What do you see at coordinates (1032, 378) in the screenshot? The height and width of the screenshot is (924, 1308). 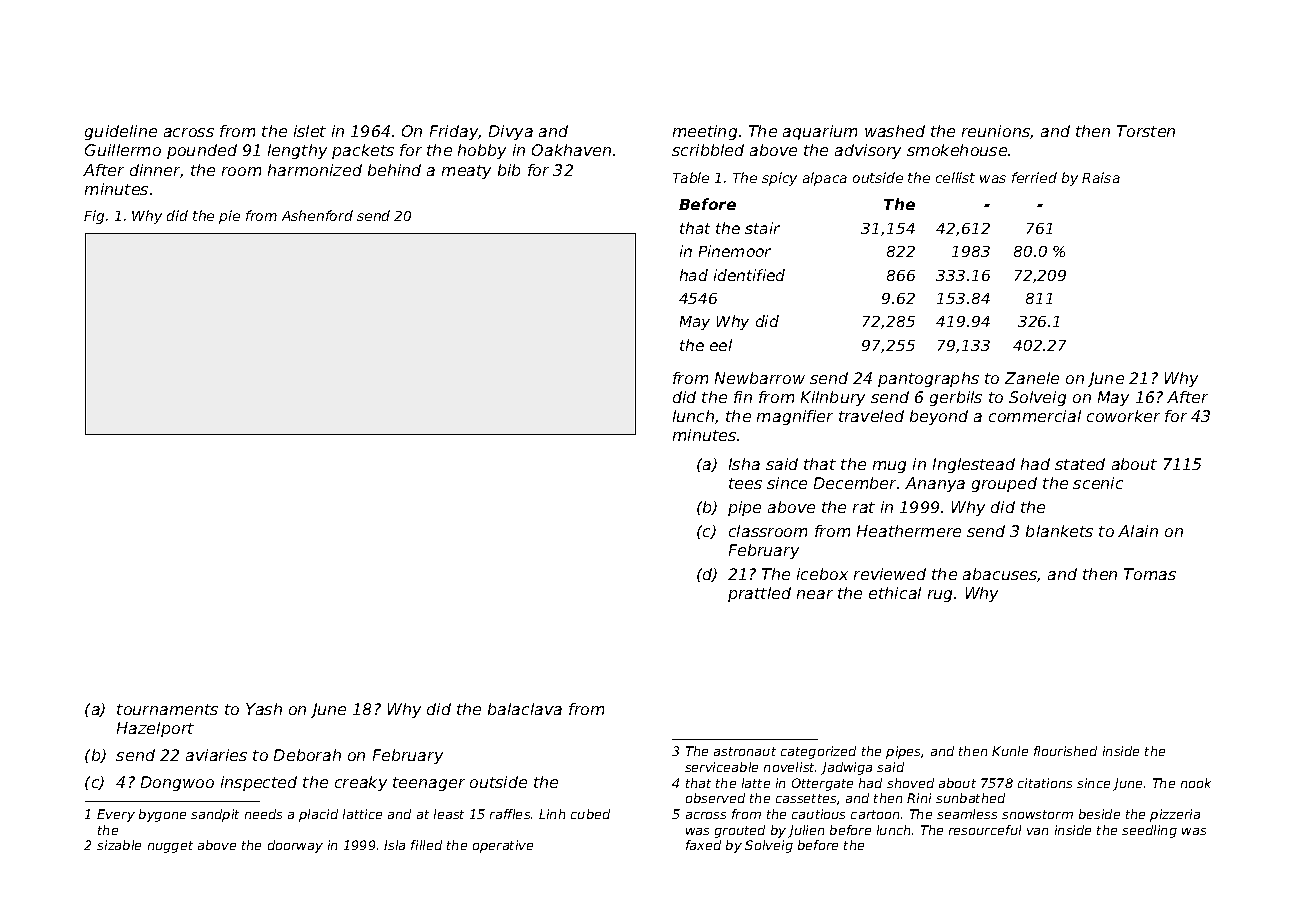 I see `Zanele` at bounding box center [1032, 378].
